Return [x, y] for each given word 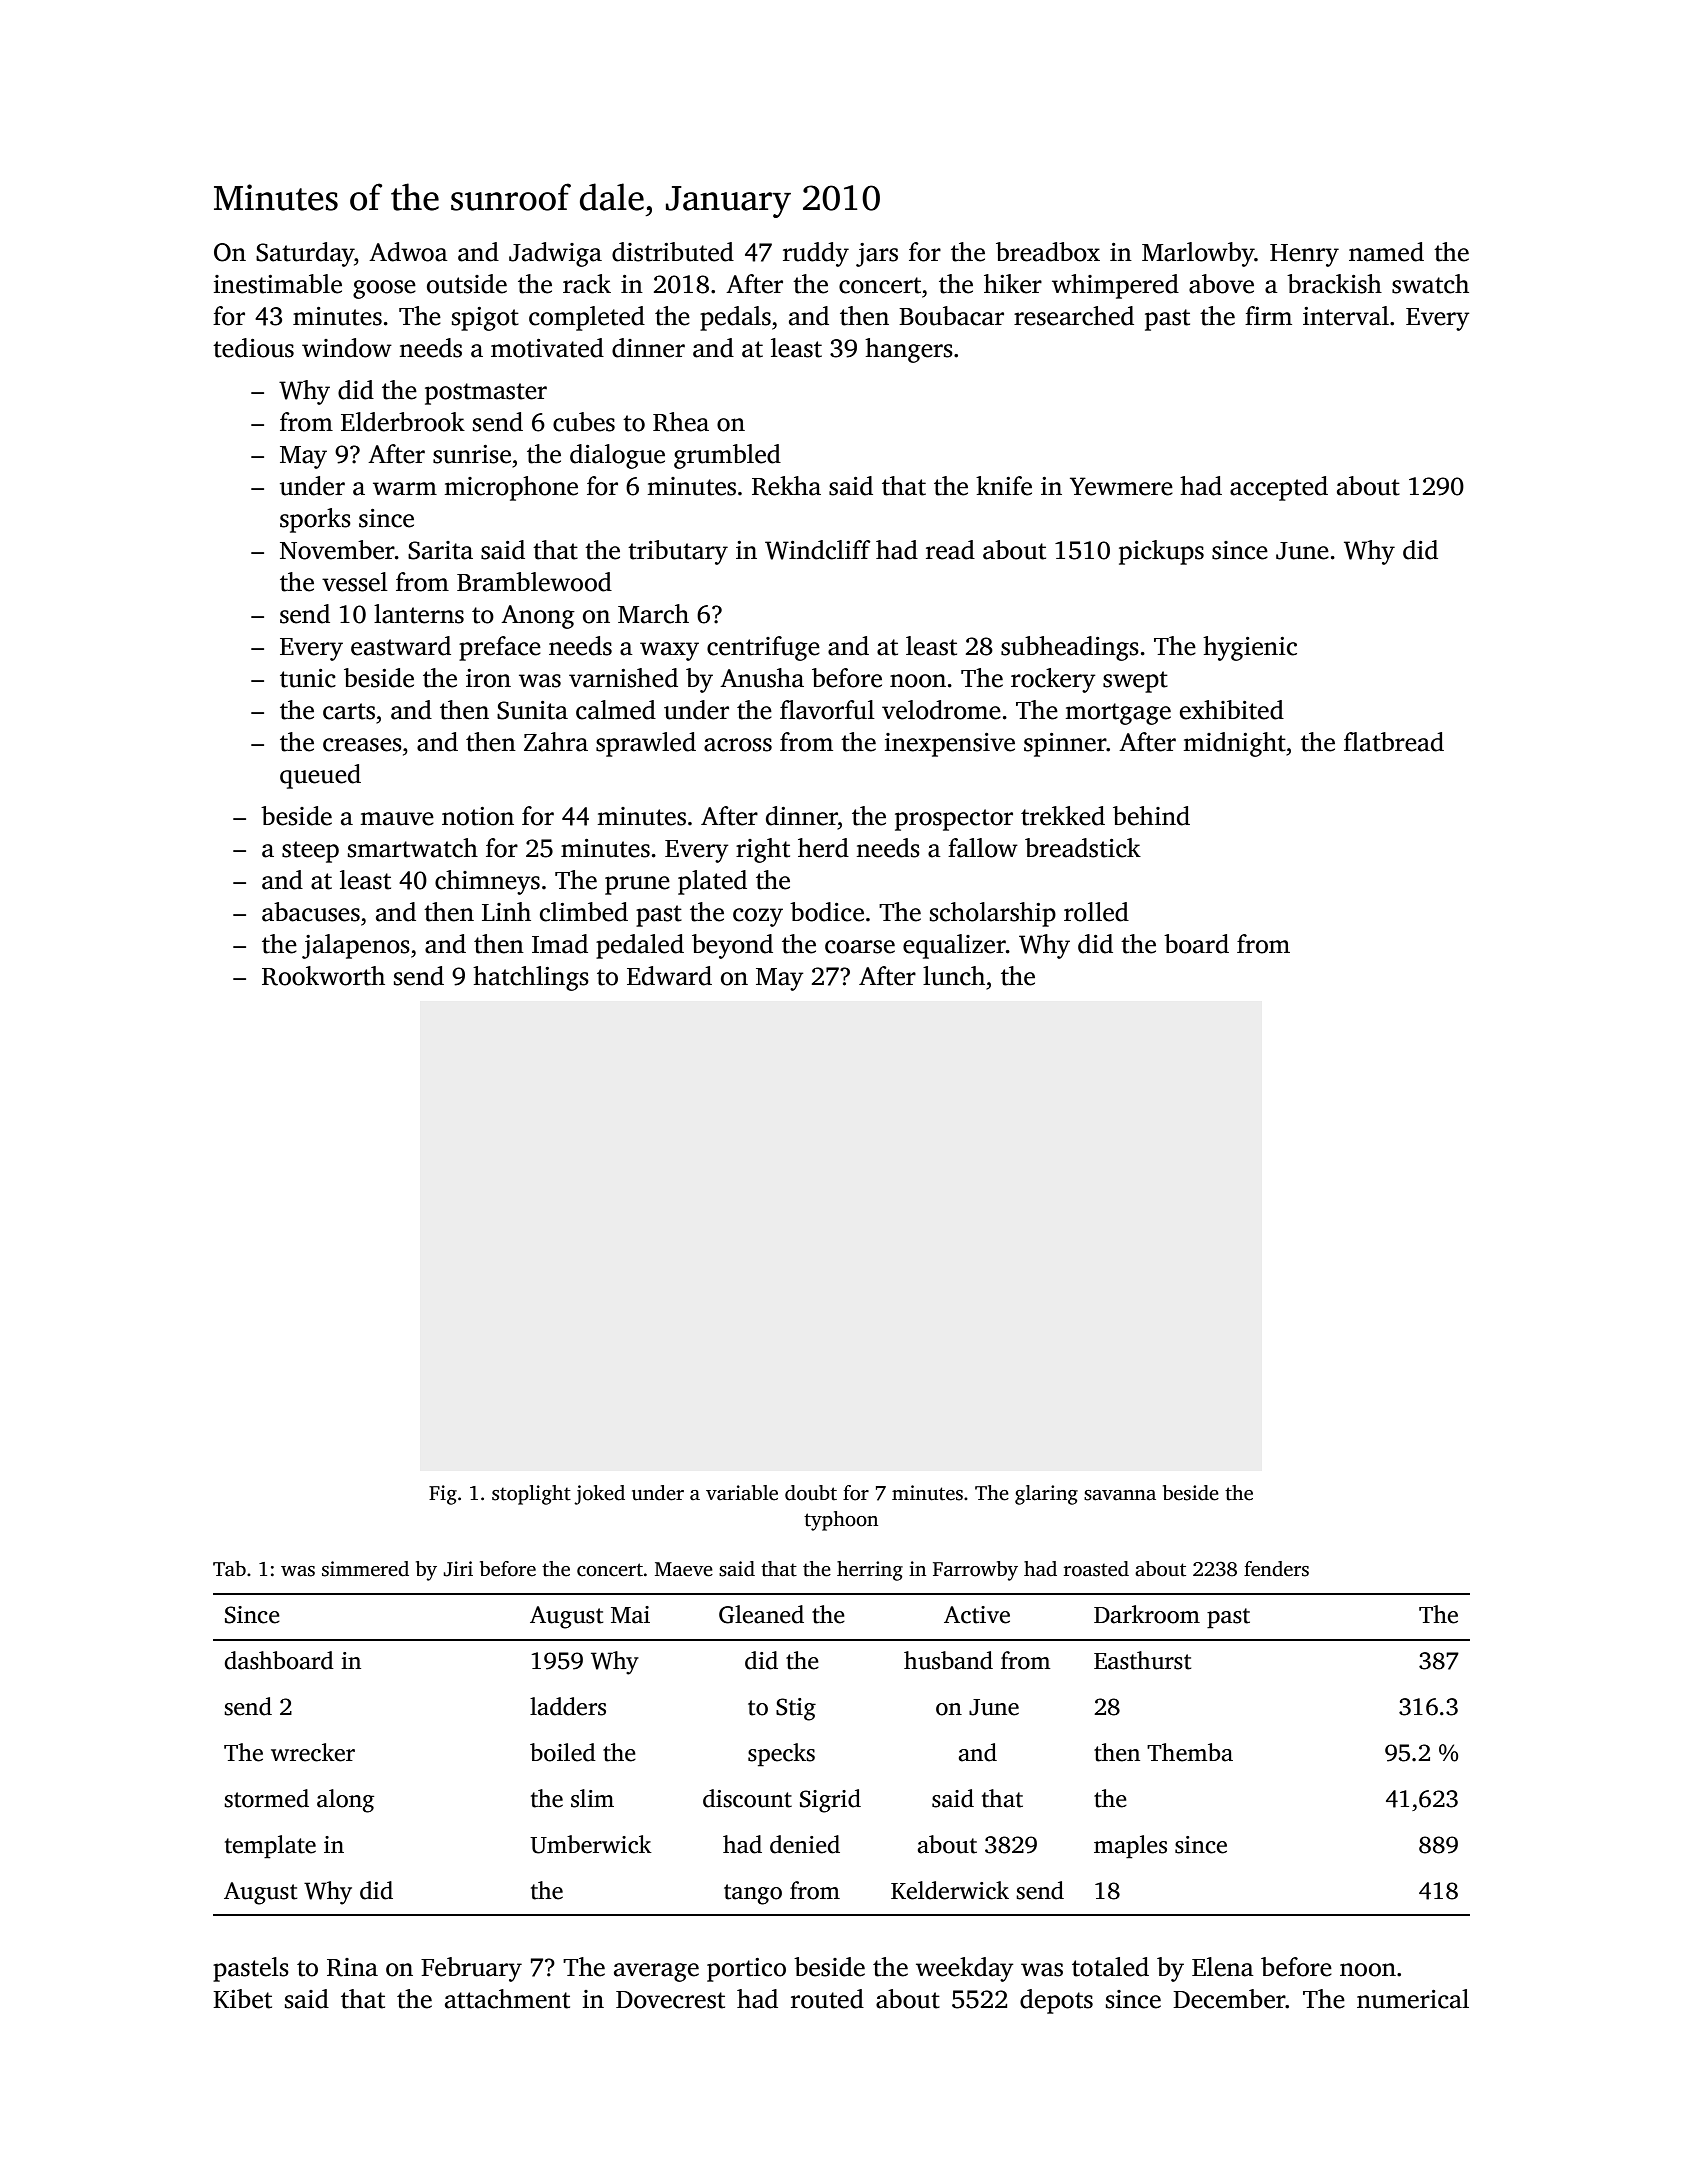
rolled [1096, 912]
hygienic [1250, 648]
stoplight [531, 1495]
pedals [735, 318]
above [1221, 284]
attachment [507, 1999]
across [738, 745]
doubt [811, 1493]
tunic [308, 678]
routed [827, 1999]
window [347, 348]
